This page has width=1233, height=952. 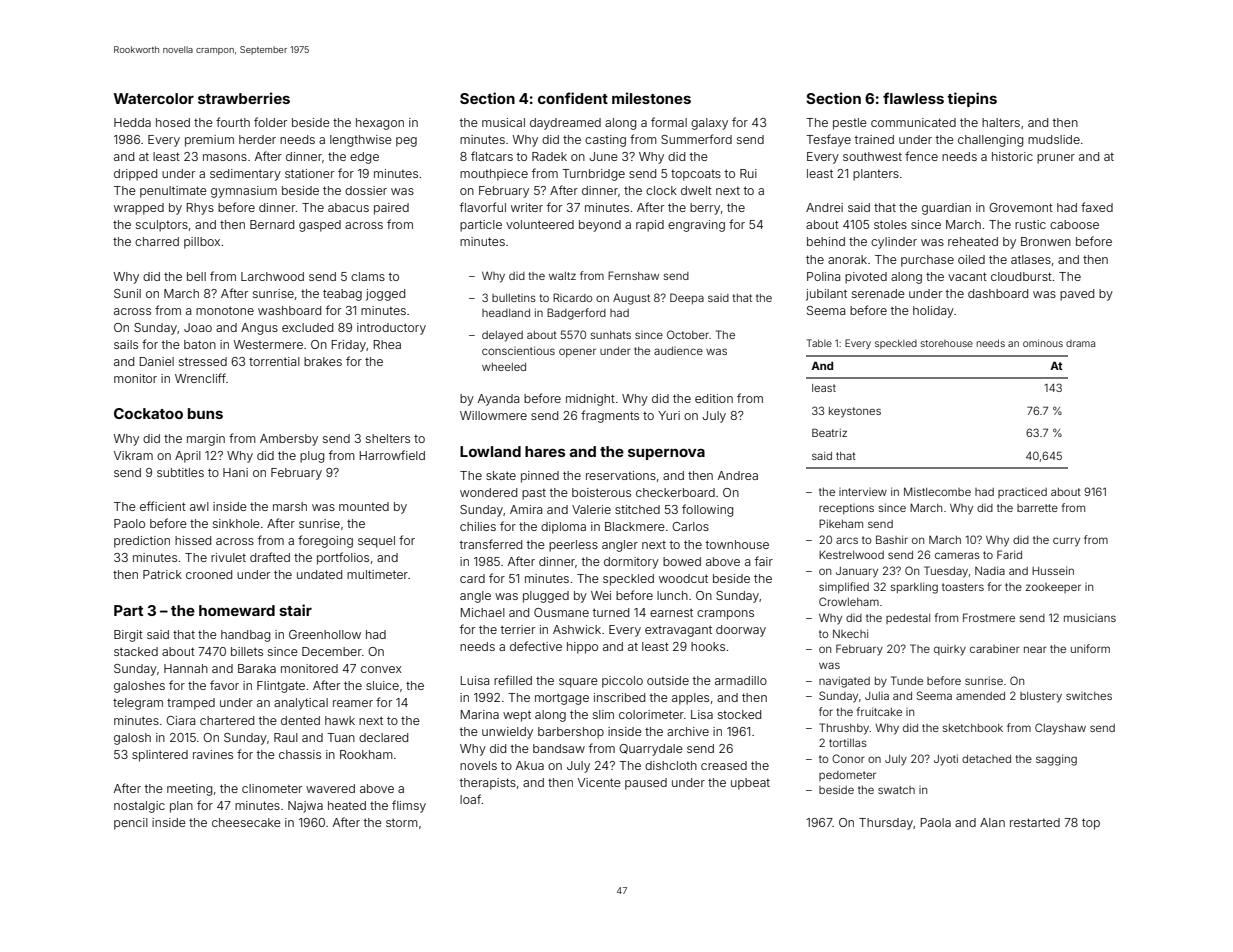 I want to click on nostalgic, so click(x=139, y=807).
